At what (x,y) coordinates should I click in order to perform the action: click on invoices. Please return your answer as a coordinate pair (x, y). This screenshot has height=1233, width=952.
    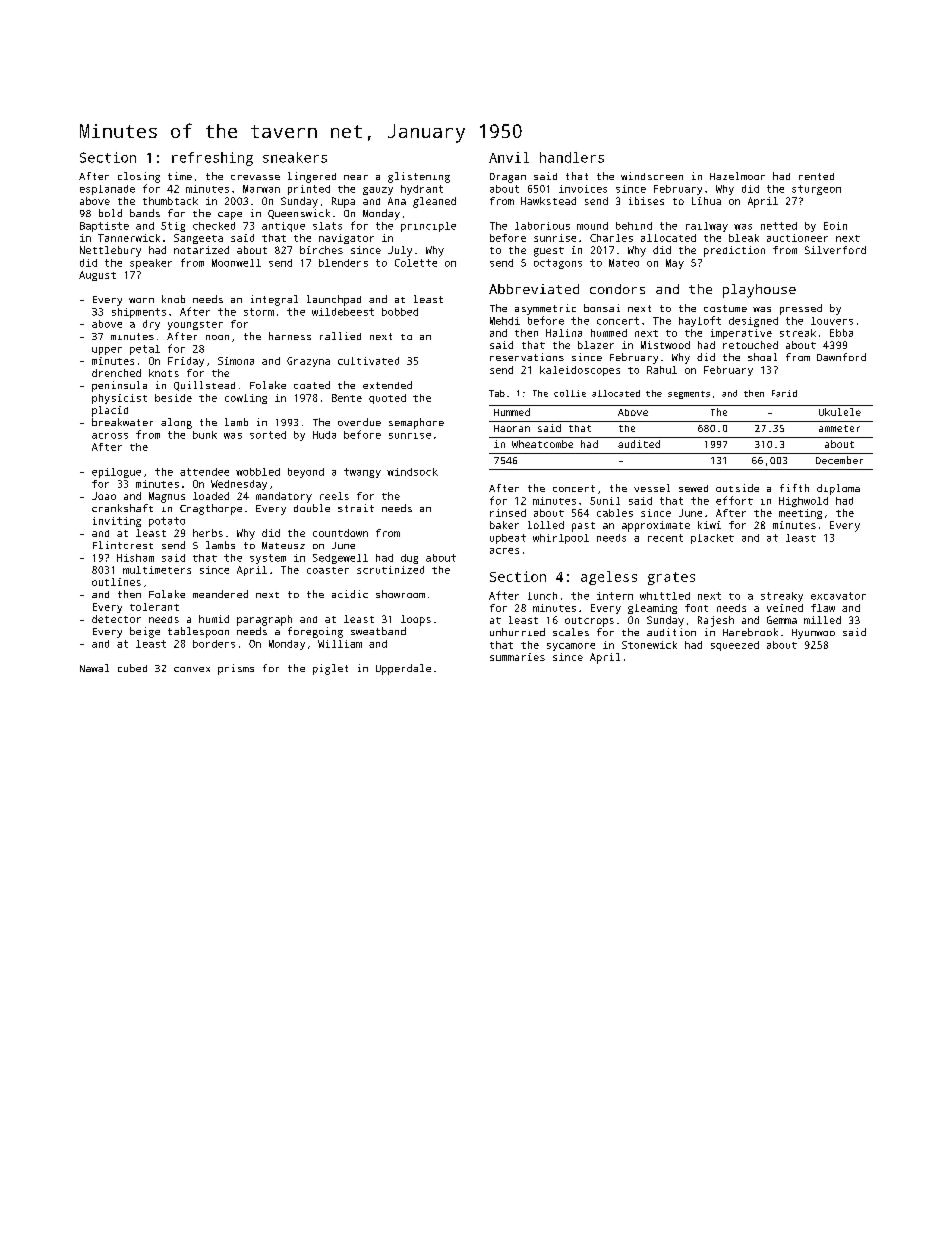
    Looking at the image, I should click on (583, 189).
